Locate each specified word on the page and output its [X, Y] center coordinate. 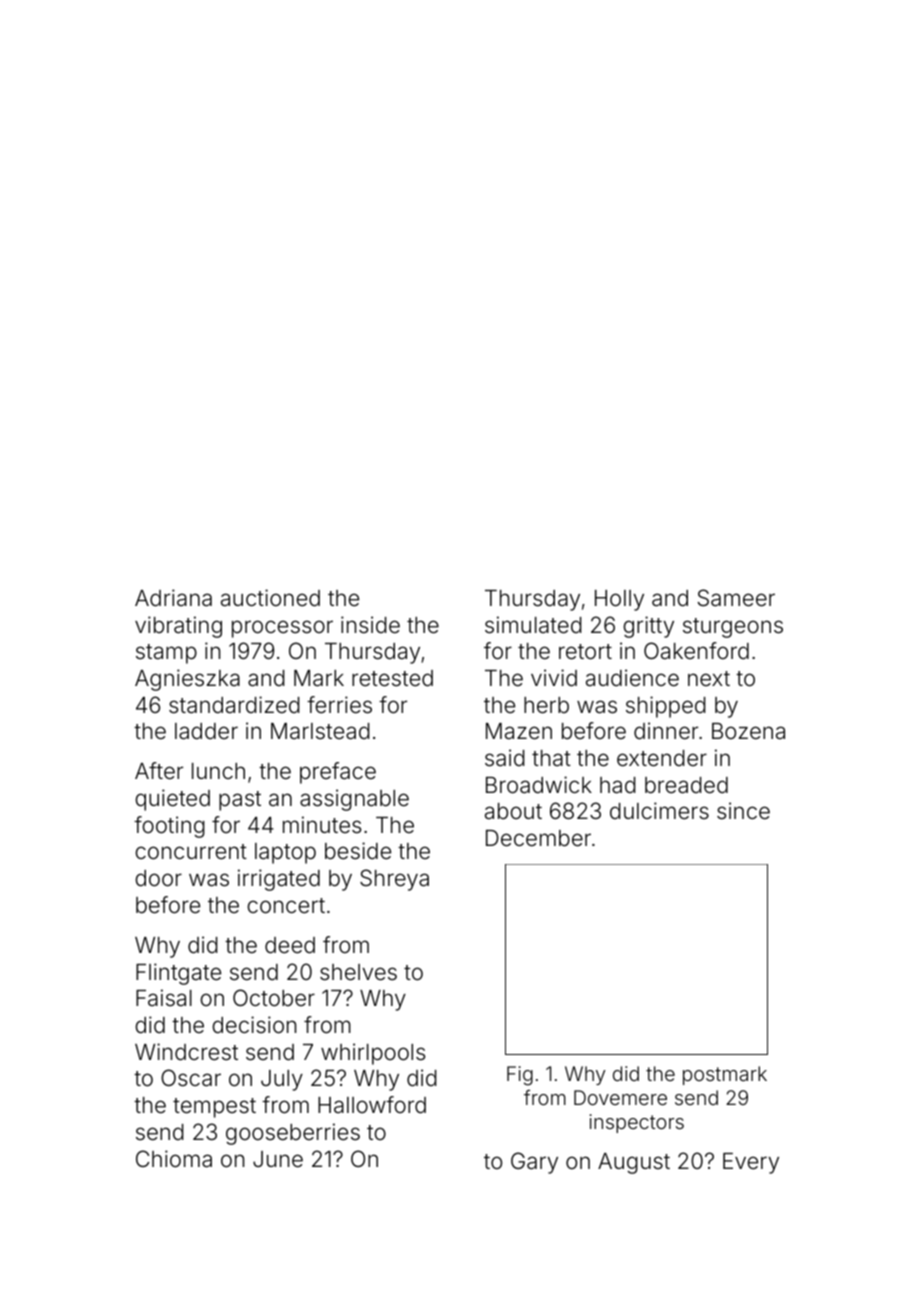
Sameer [736, 598]
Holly [619, 600]
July [282, 1080]
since [743, 811]
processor [282, 629]
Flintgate [178, 974]
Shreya [394, 880]
